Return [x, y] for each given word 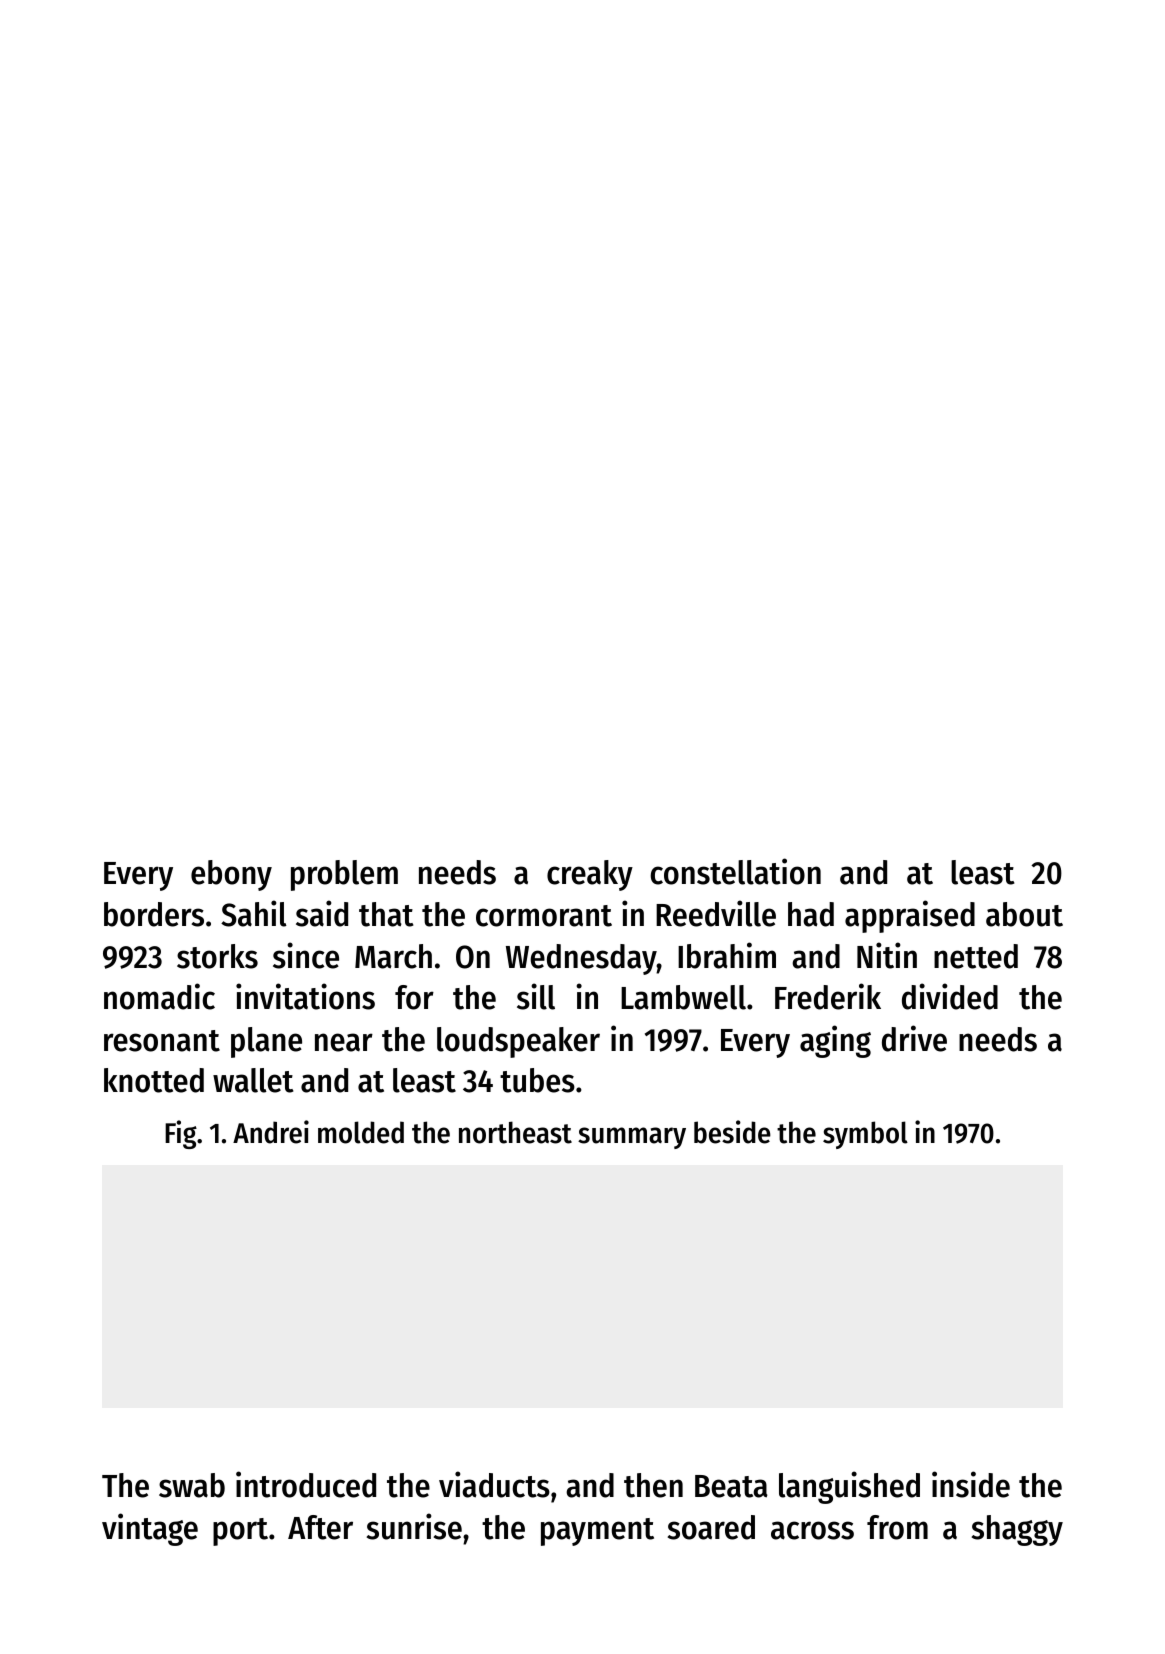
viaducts [494, 1484]
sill [536, 996]
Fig [181, 1134]
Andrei [271, 1132]
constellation [735, 871]
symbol [865, 1135]
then [653, 1485]
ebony [231, 875]
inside [971, 1484]
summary [632, 1138]
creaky [590, 875]
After [320, 1527]
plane [266, 1042]
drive [914, 1038]
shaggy [1017, 1530]
